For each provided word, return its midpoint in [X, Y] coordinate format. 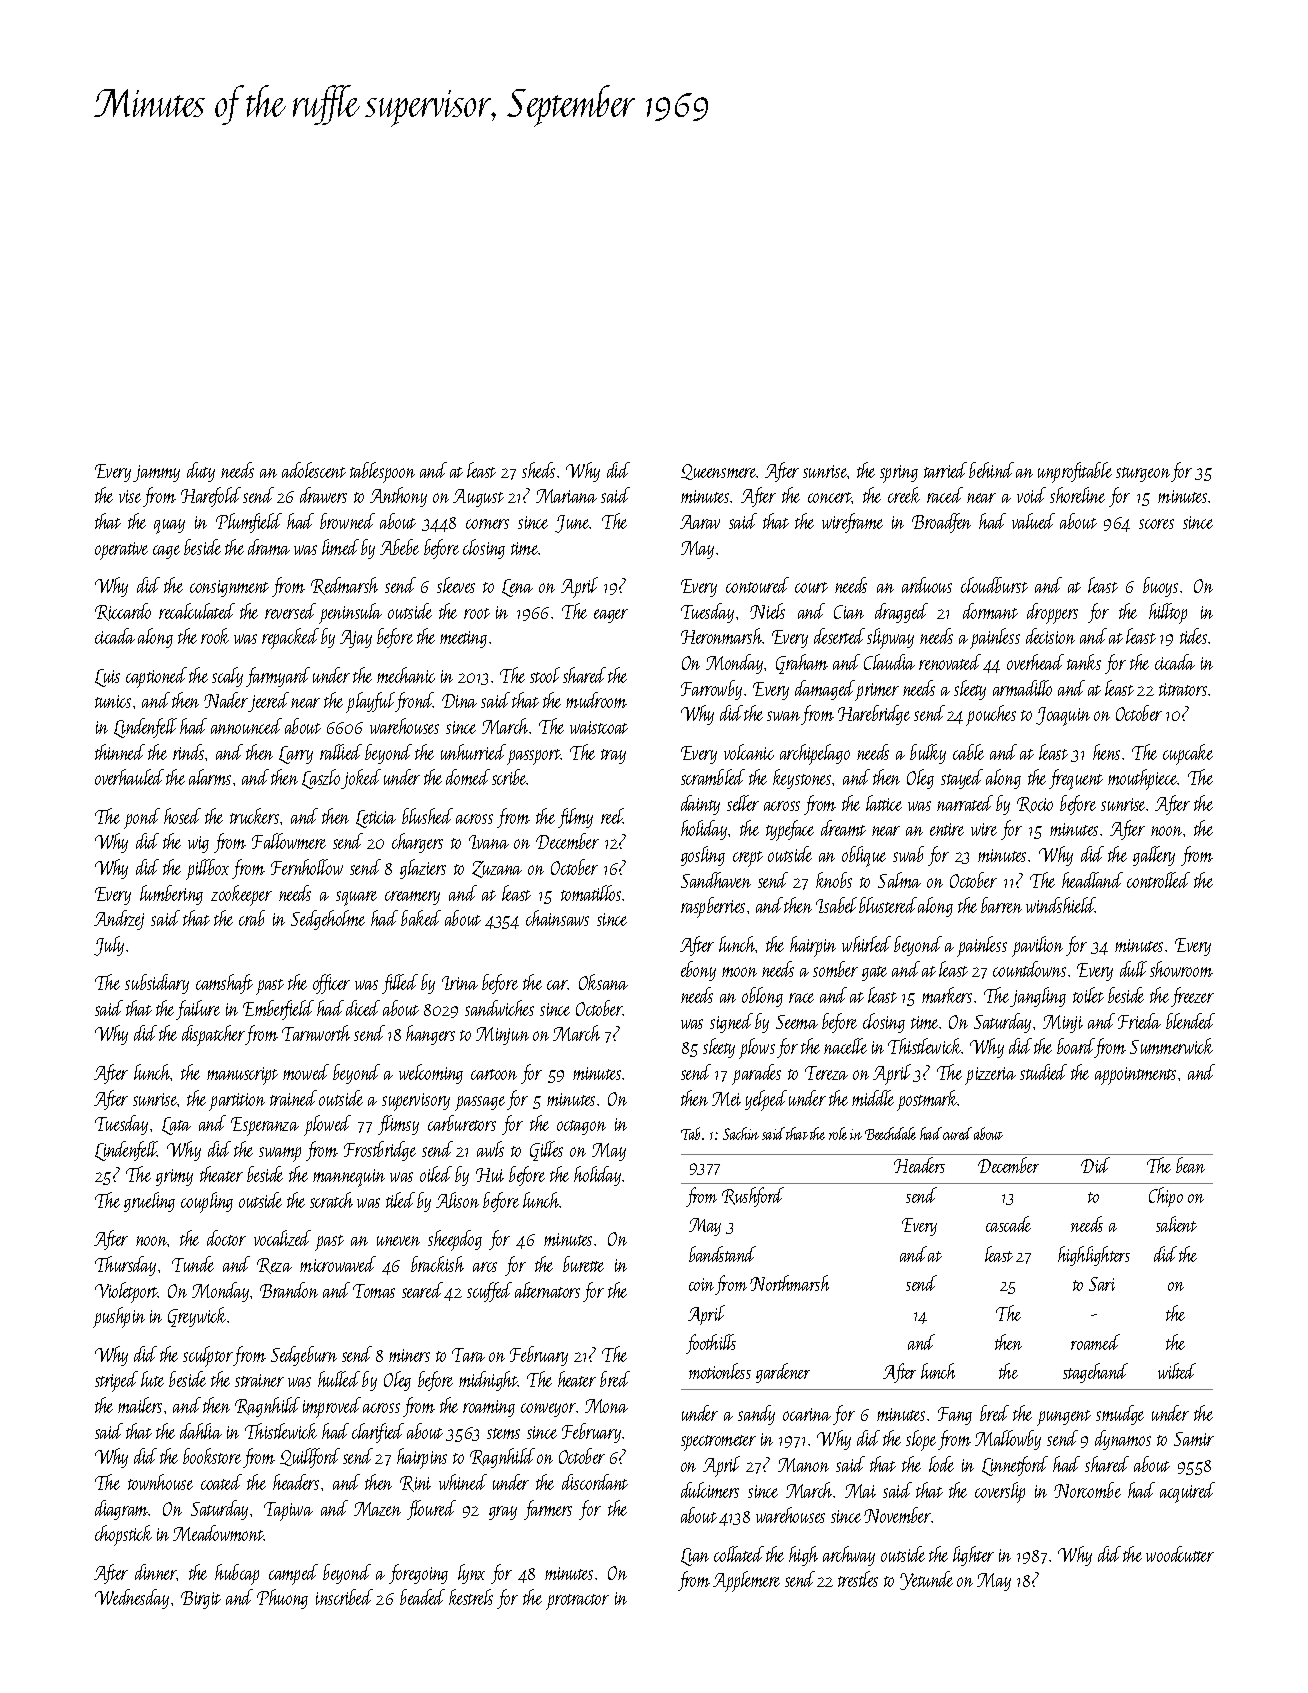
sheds [538, 470]
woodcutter [1180, 1554]
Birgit [201, 1600]
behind [991, 470]
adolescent [314, 470]
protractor [577, 1602]
